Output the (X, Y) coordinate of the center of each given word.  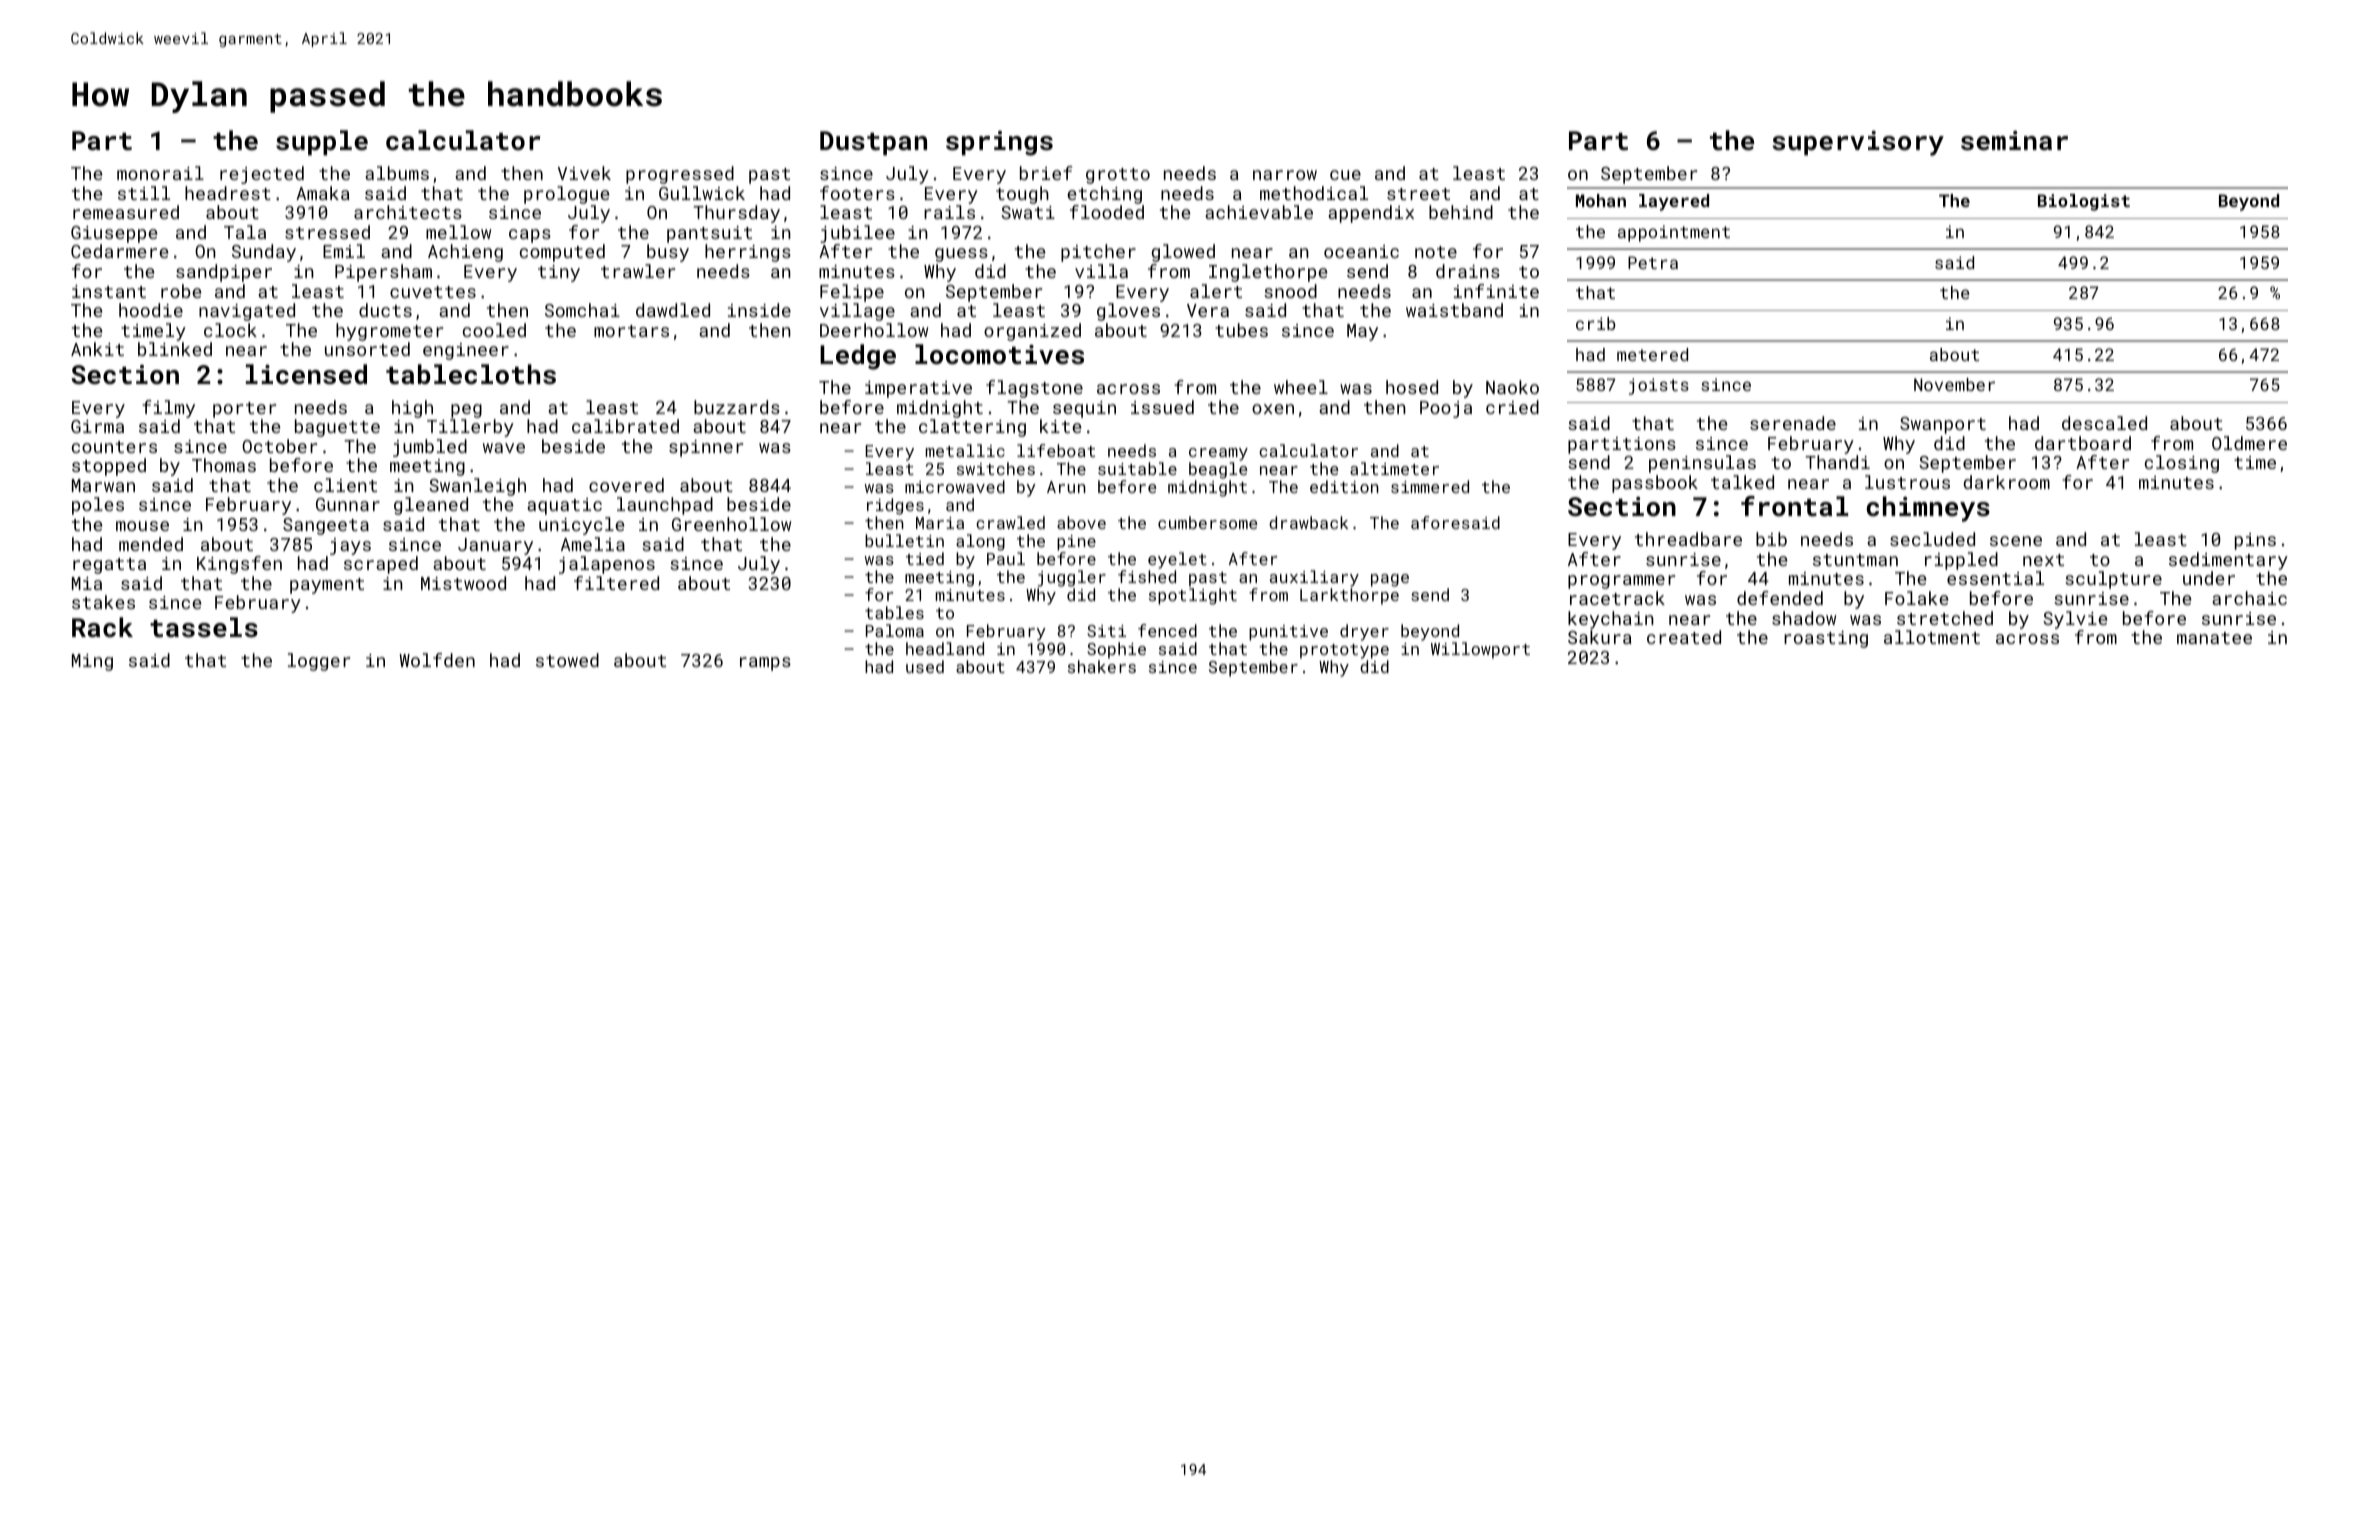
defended (1780, 598)
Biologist (2084, 202)
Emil (344, 251)
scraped (381, 565)
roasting (1826, 639)
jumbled (430, 448)
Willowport (1480, 650)
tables (894, 612)
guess (961, 255)
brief (1046, 173)
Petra (1653, 262)
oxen (1273, 409)
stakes (103, 602)
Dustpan (873, 143)
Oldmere (2249, 443)
